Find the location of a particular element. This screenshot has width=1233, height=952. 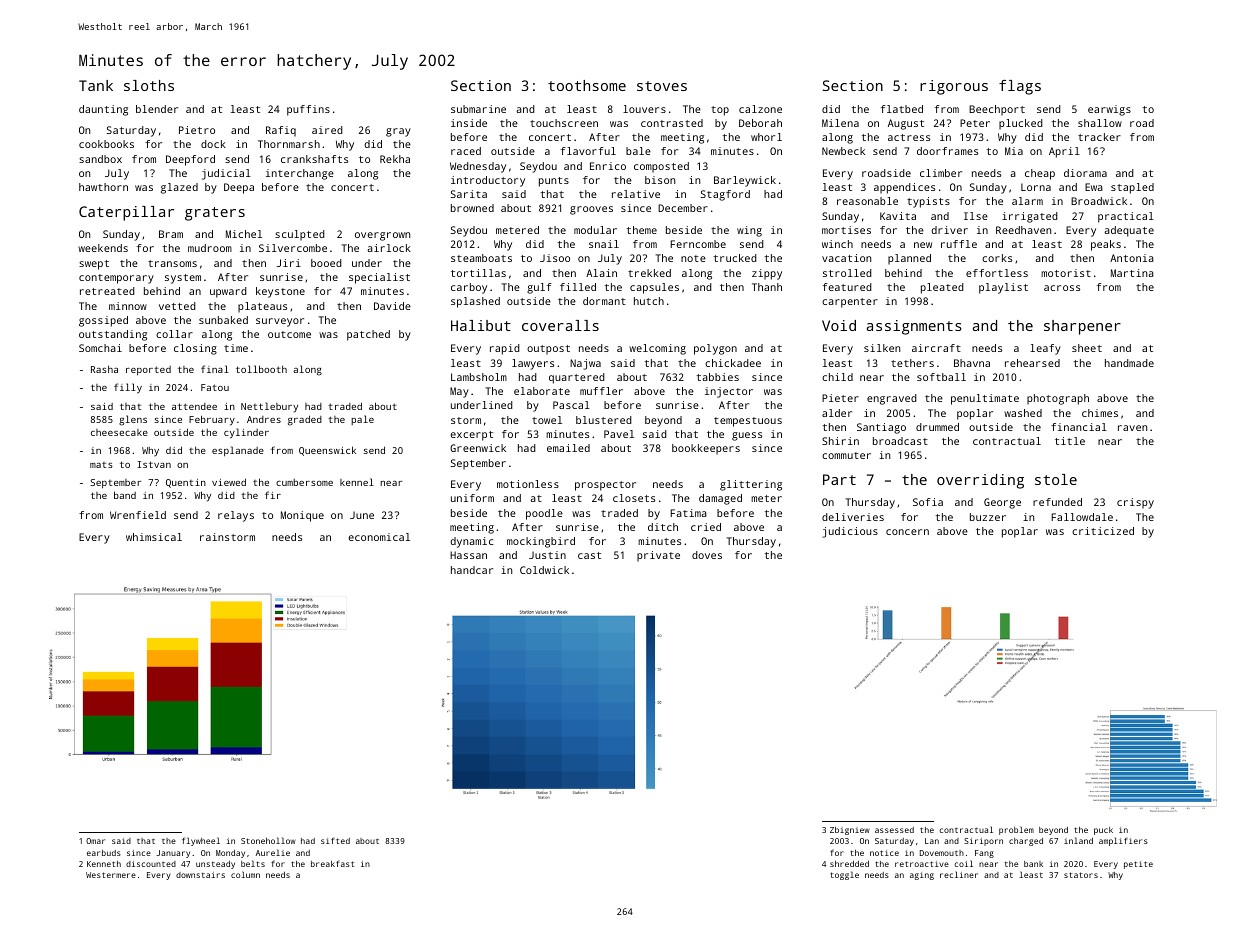

George is located at coordinates (1002, 503).
